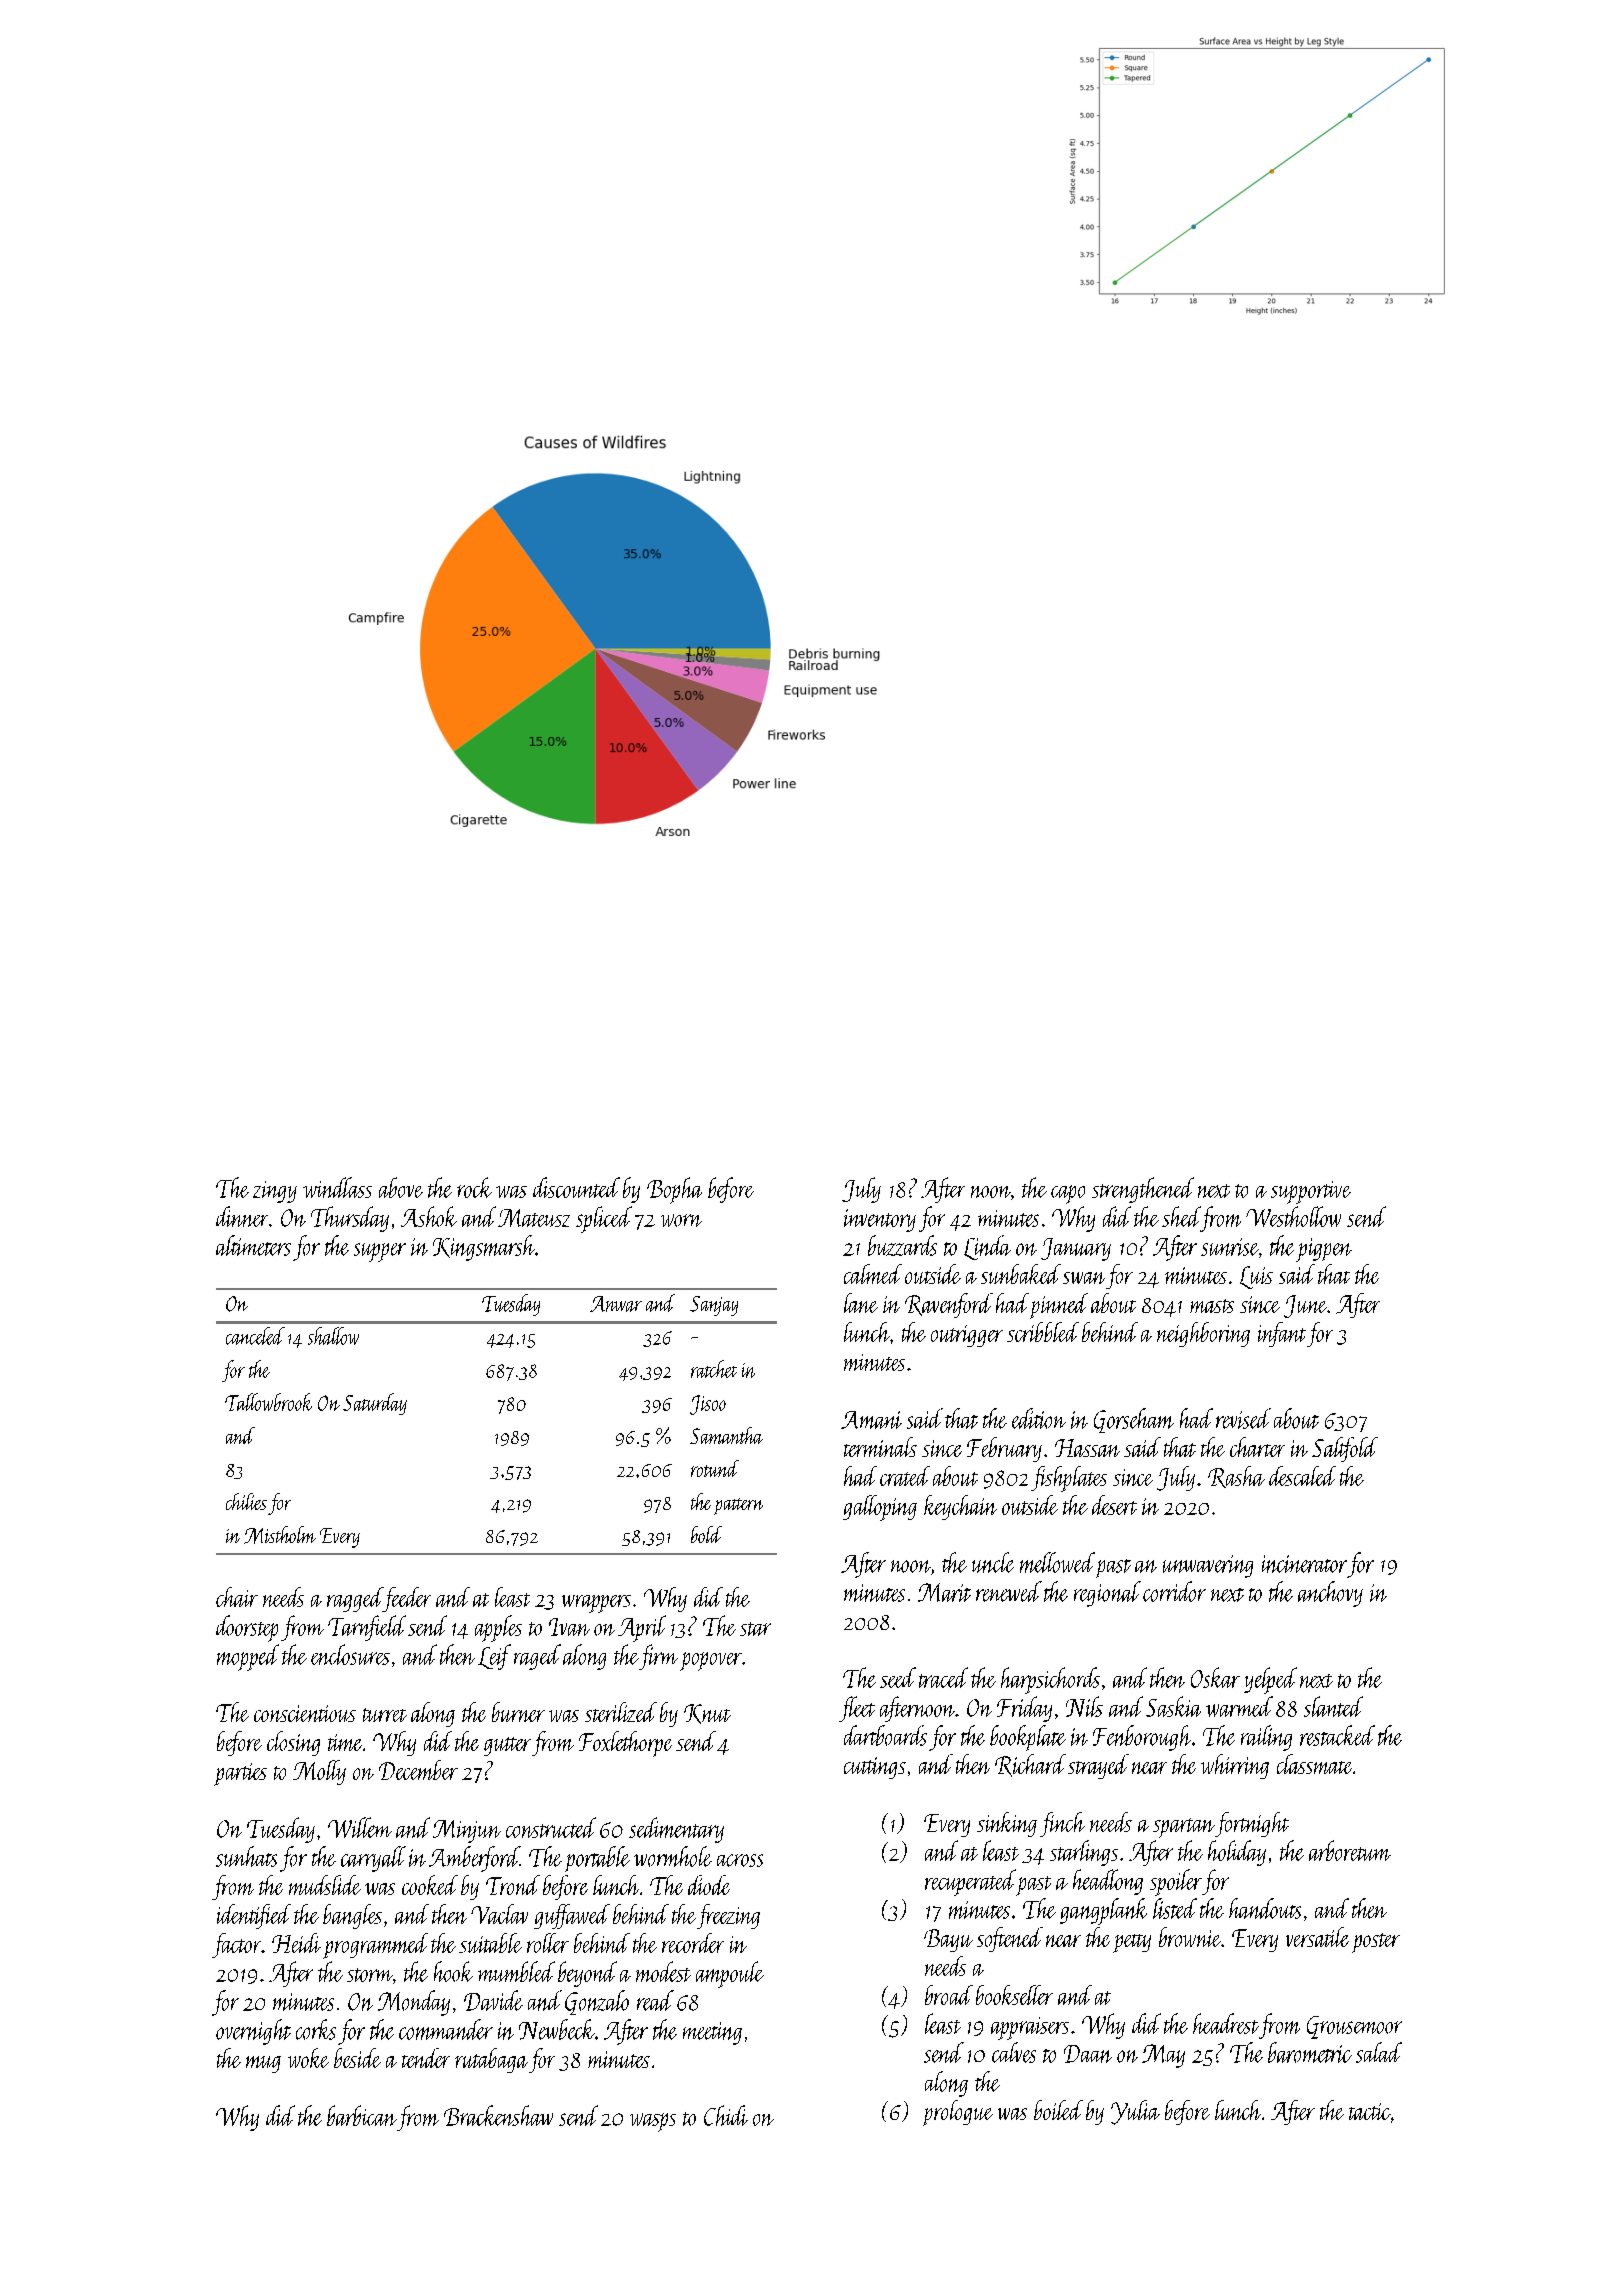 The height and width of the document is (2292, 1620). I want to click on inventory, so click(880, 1220).
